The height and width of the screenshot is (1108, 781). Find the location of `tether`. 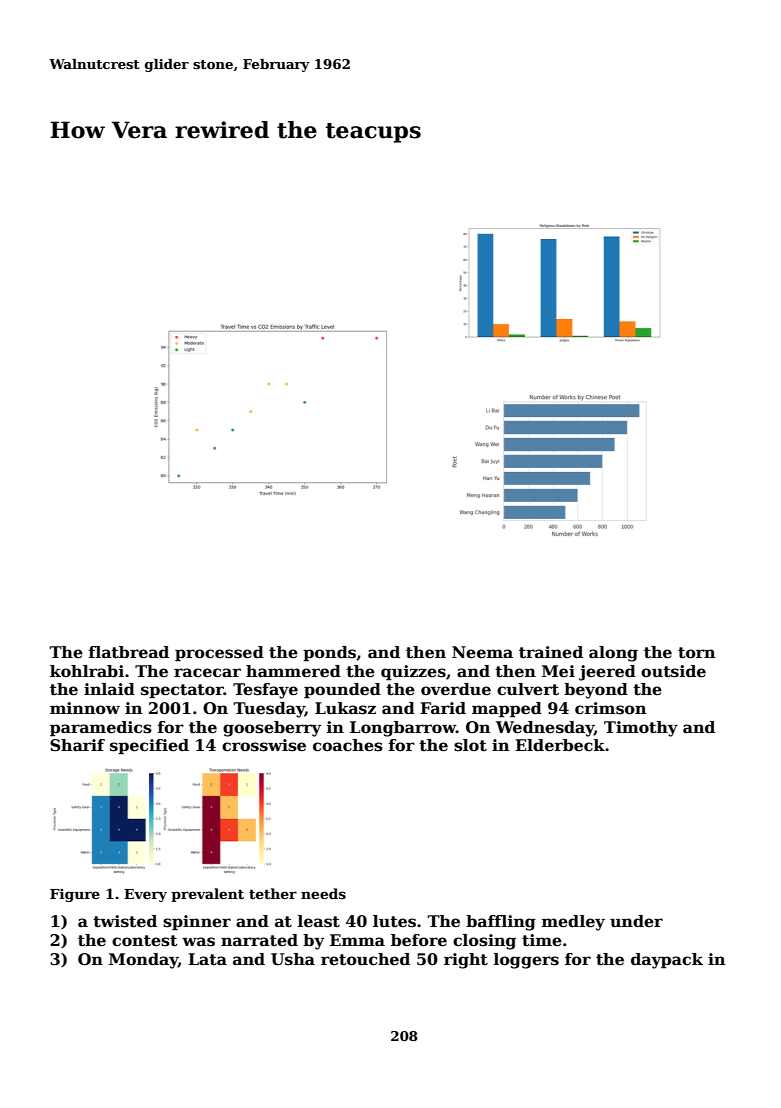

tether is located at coordinates (273, 893).
